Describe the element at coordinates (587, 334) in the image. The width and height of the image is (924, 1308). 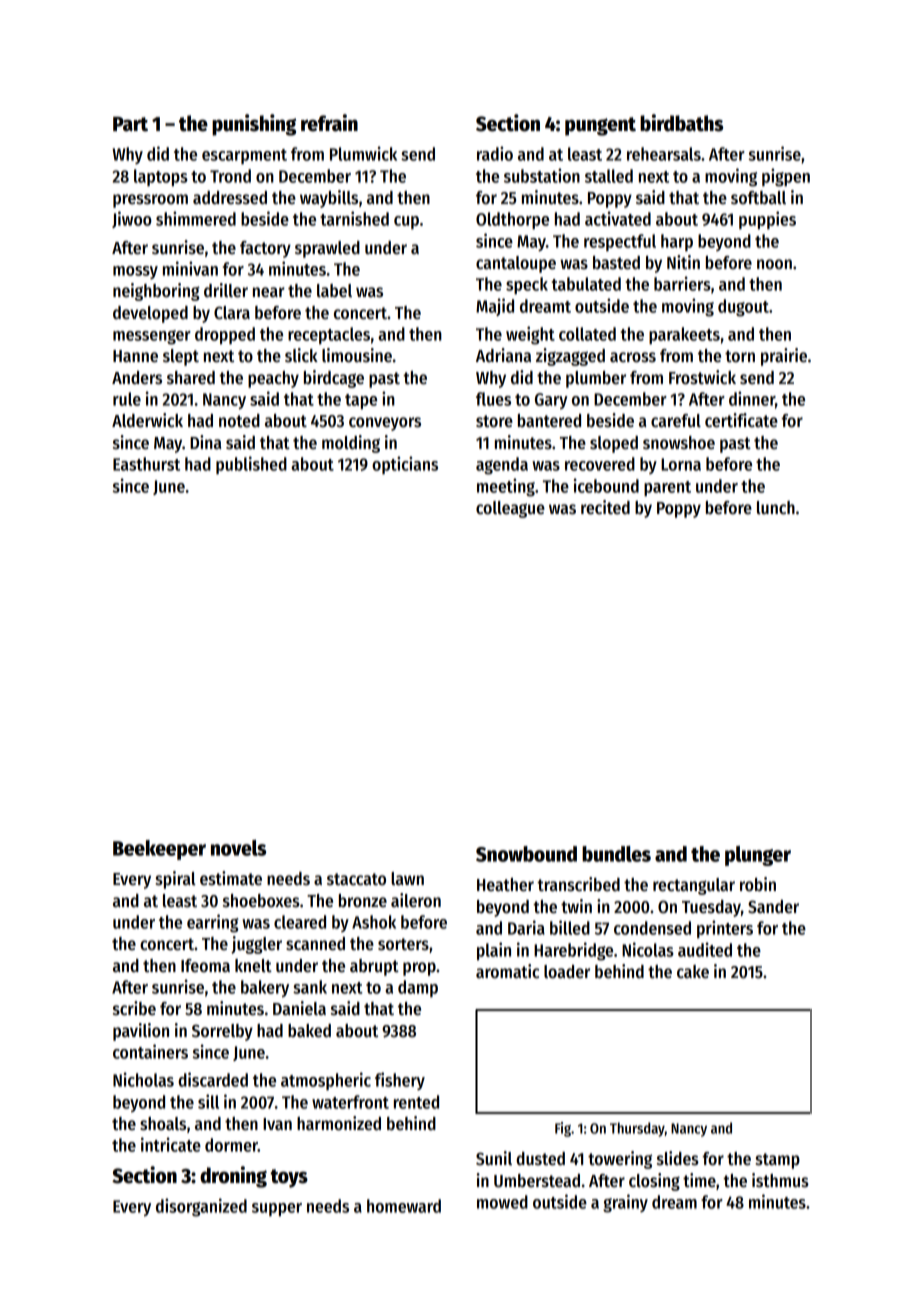
I see `collated` at that location.
